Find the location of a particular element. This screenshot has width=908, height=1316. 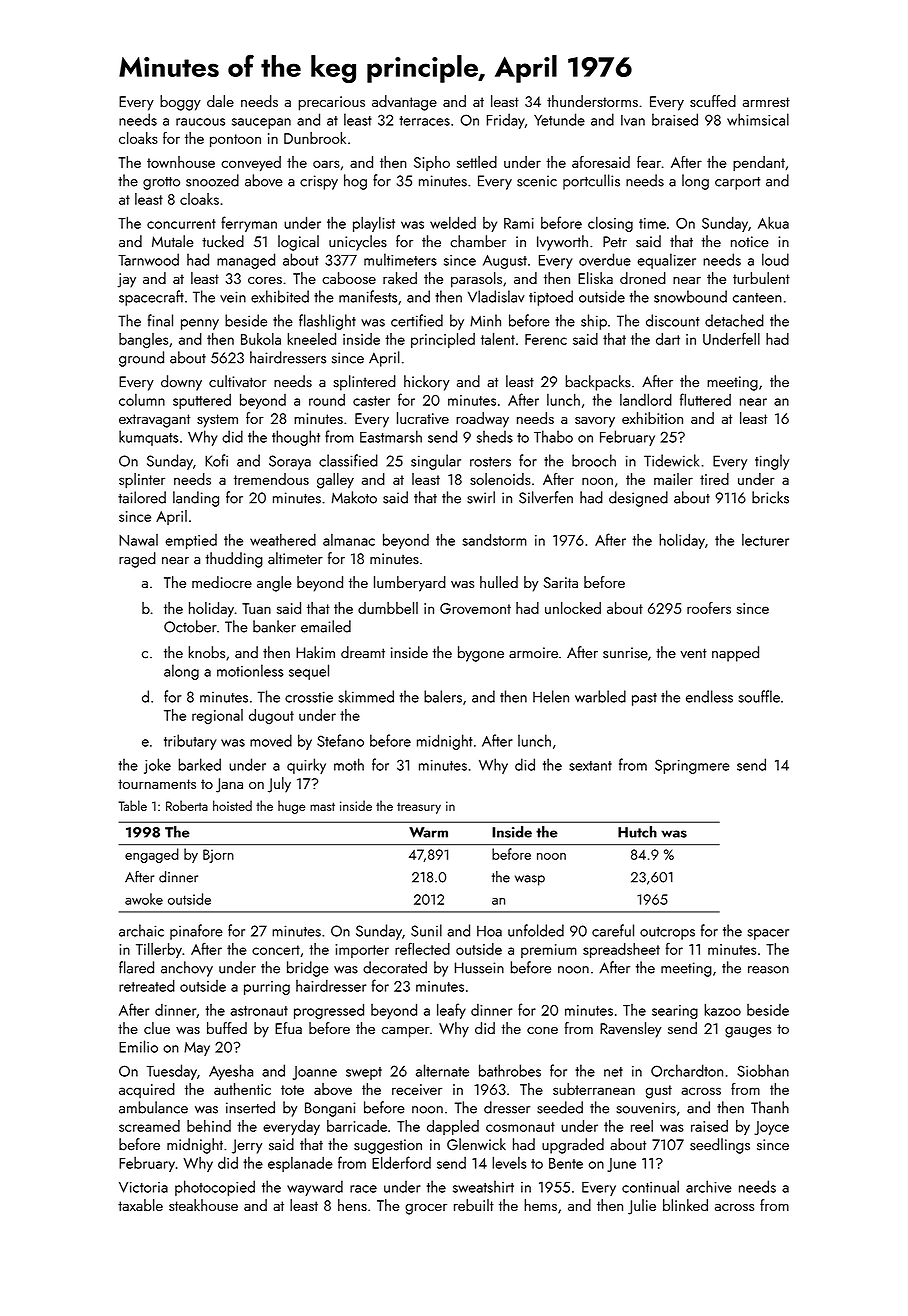

treasury is located at coordinates (419, 808).
